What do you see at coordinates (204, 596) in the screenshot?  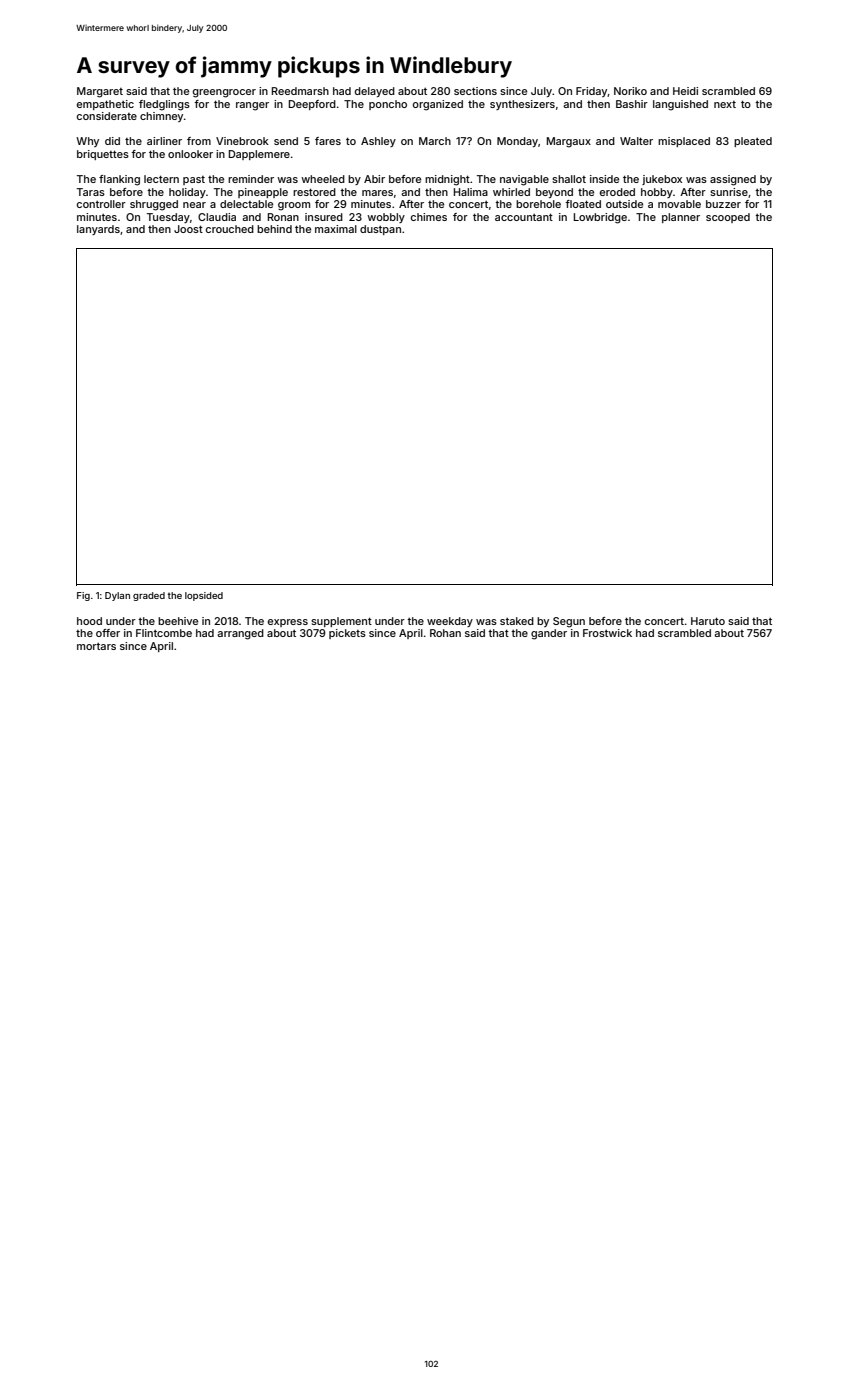 I see `lopsided` at bounding box center [204, 596].
